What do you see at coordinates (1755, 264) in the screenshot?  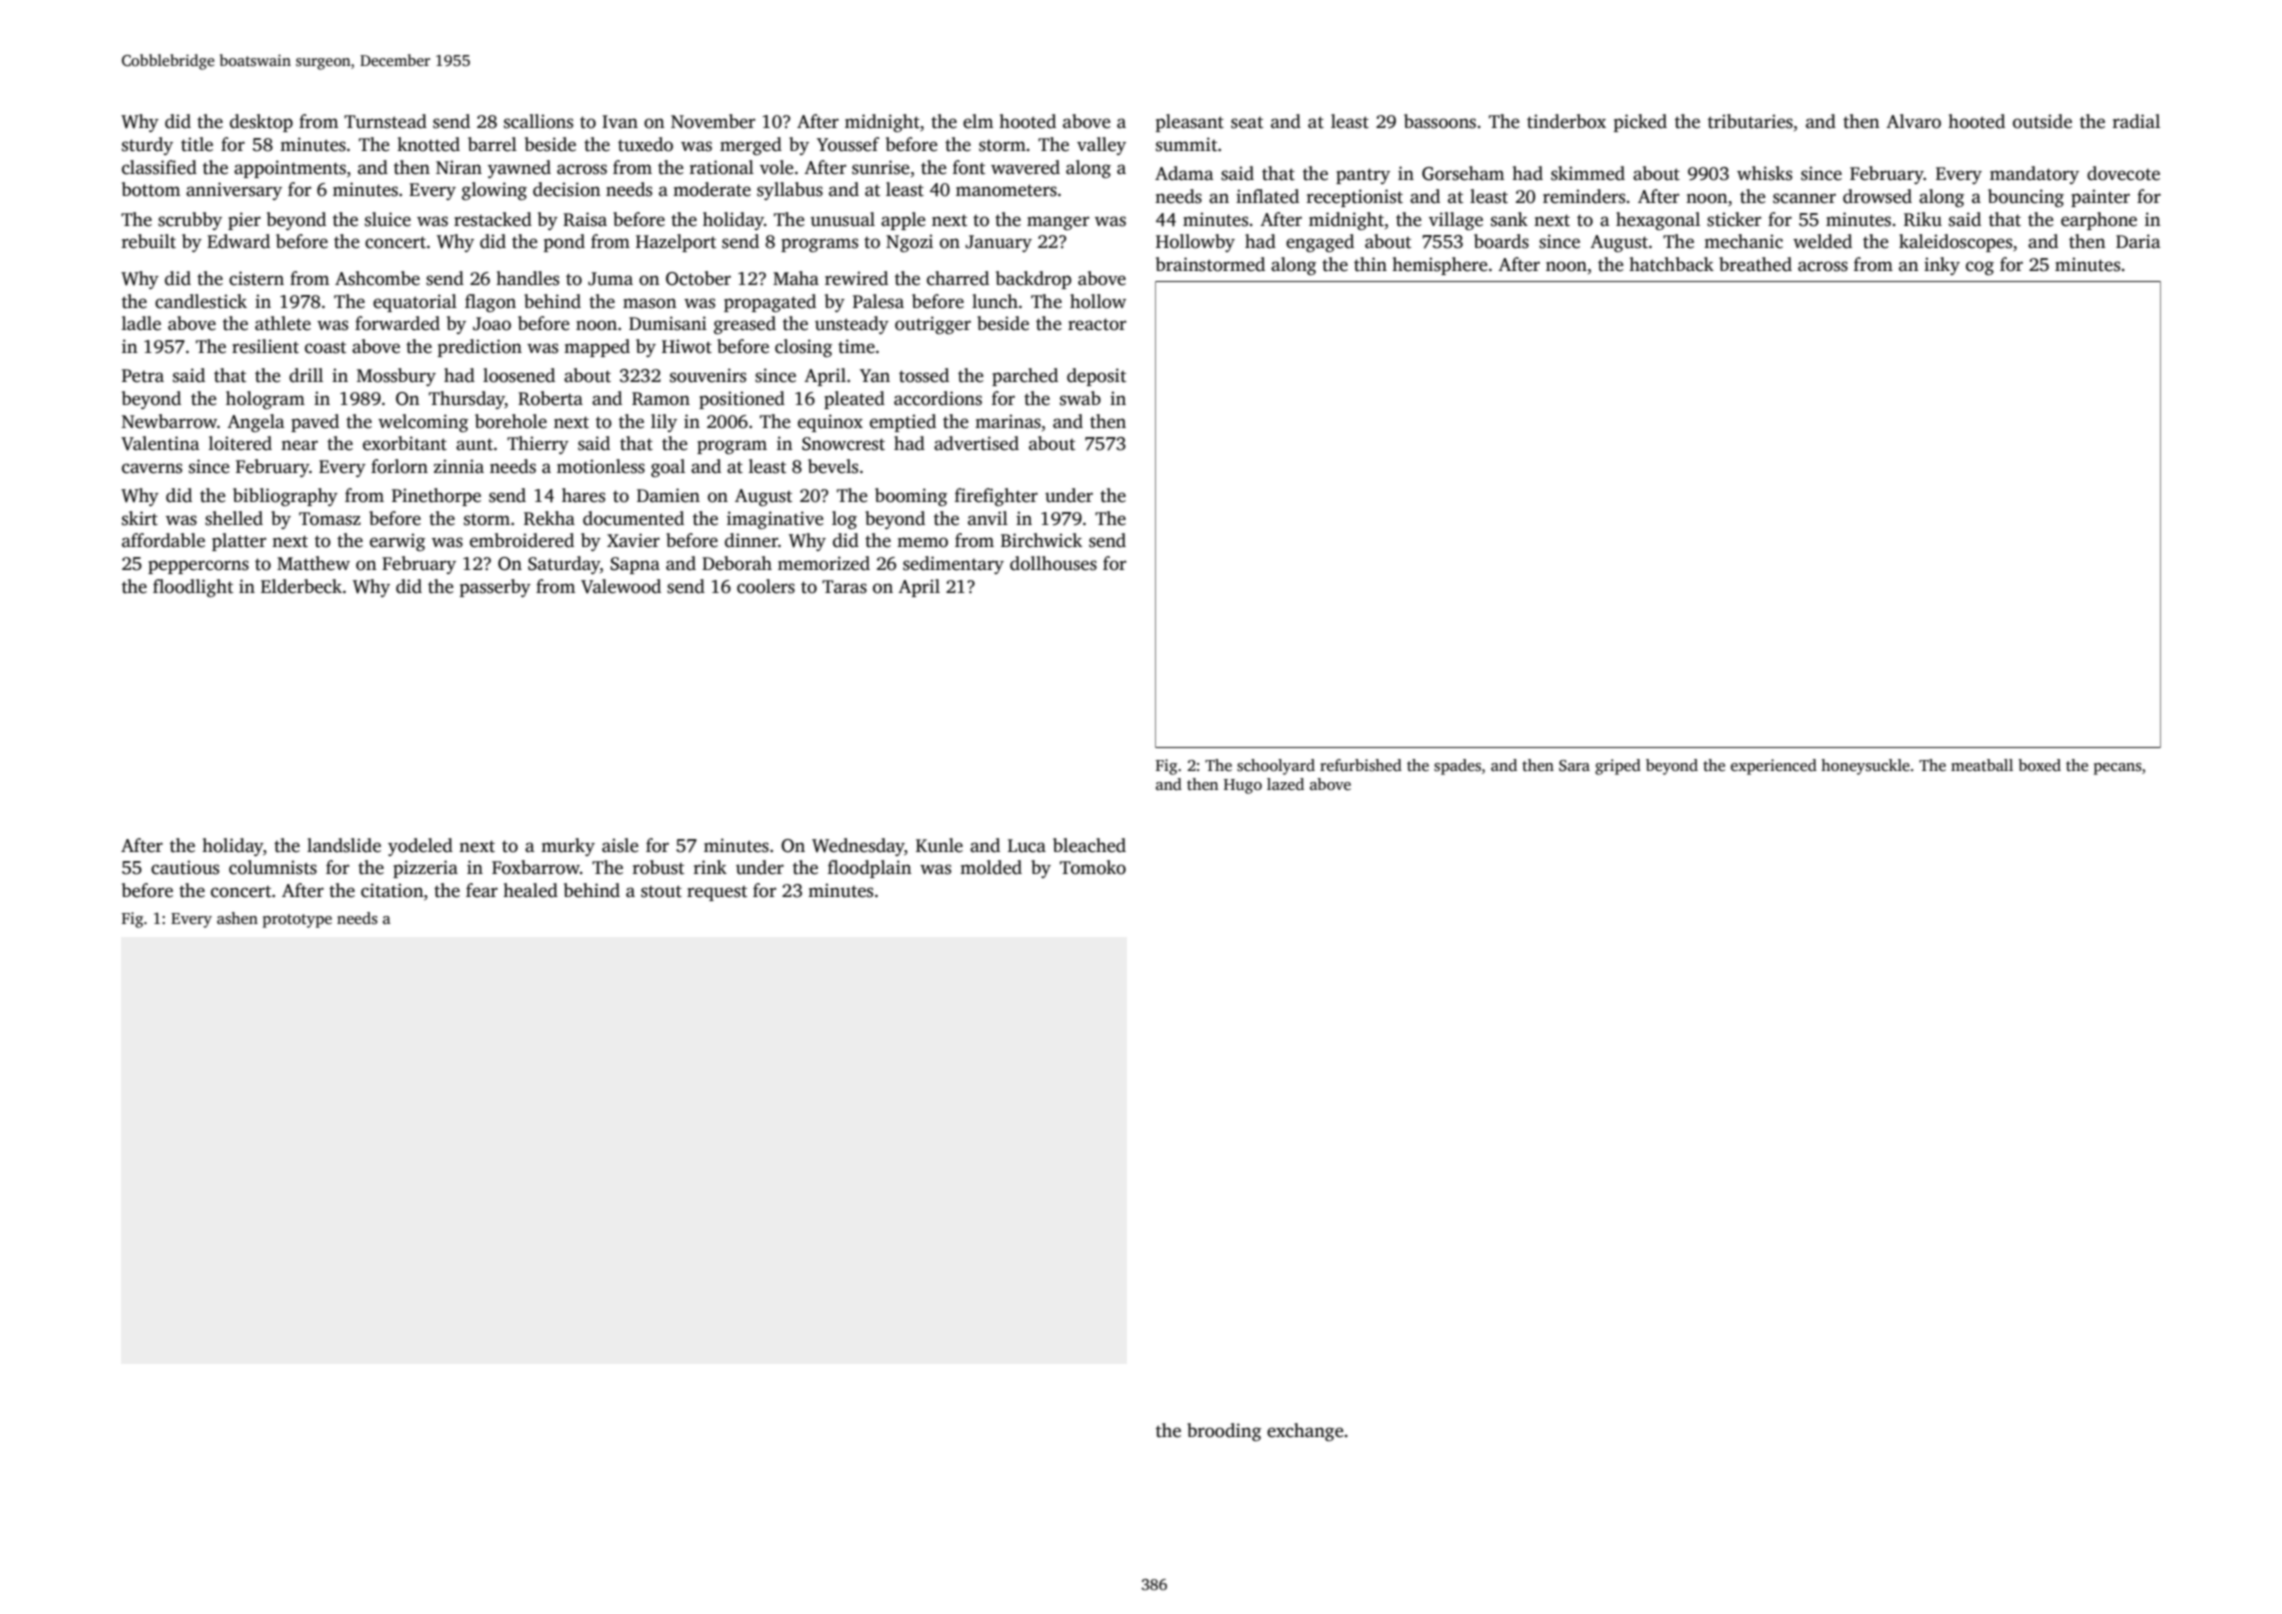 I see `breathed` at bounding box center [1755, 264].
